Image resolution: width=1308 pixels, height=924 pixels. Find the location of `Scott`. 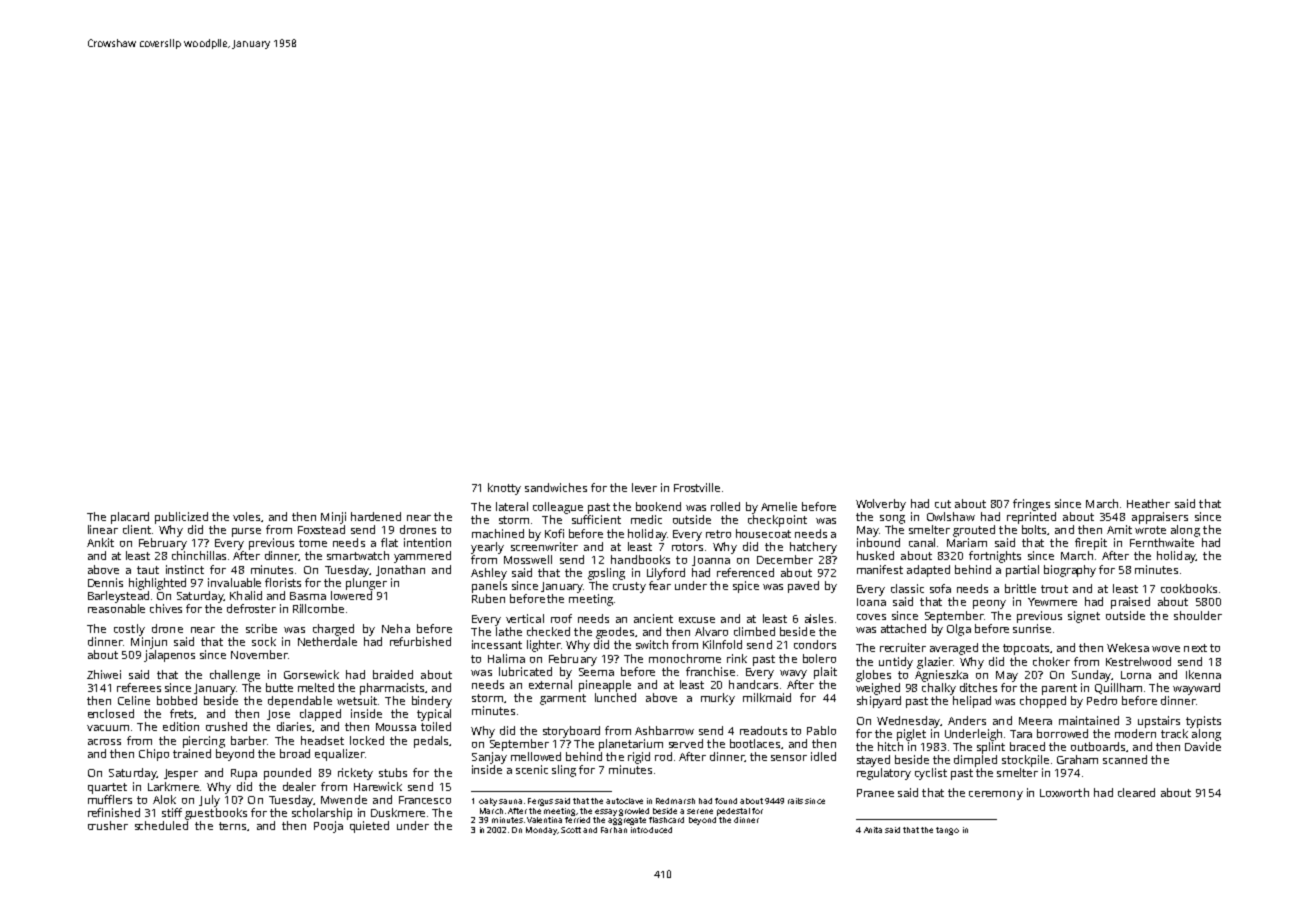

Scott is located at coordinates (571, 830).
